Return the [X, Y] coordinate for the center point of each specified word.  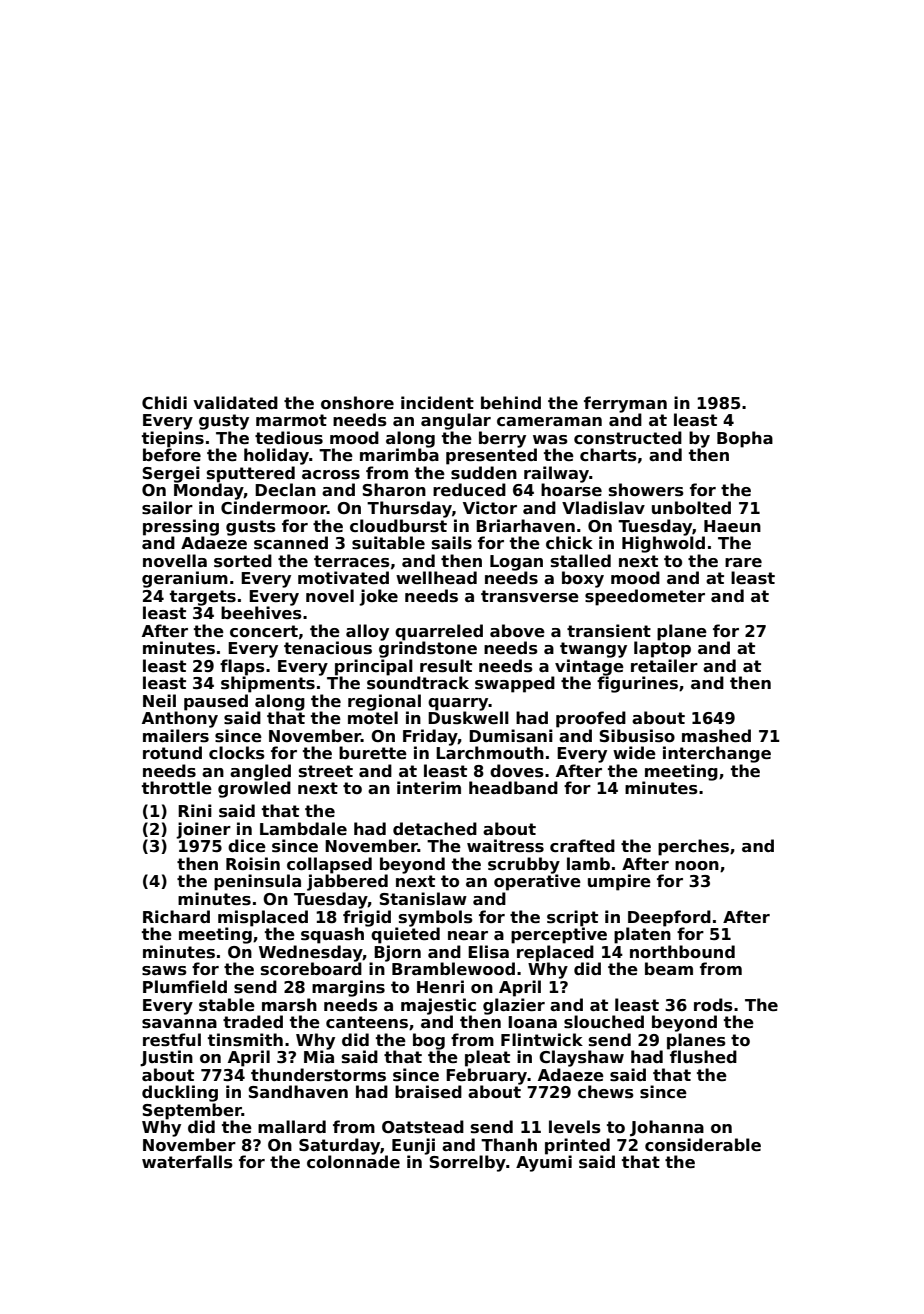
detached [435, 829]
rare [743, 563]
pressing [181, 527]
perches [693, 847]
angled [260, 772]
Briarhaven [525, 526]
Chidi [164, 402]
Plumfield [185, 987]
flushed [703, 1057]
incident [437, 403]
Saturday [339, 1146]
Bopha [745, 439]
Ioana [532, 1022]
